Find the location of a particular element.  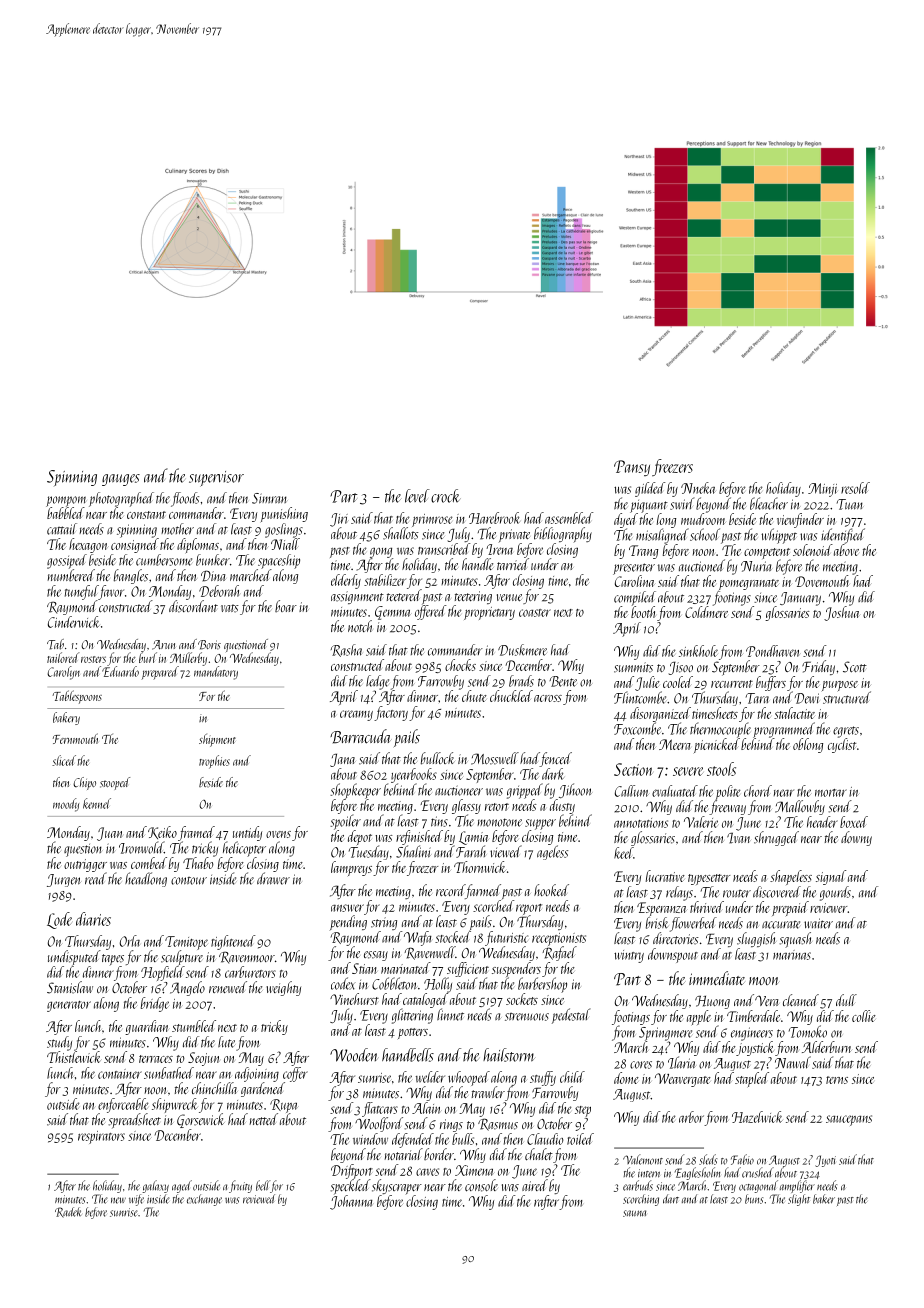

tailored is located at coordinates (63, 657).
